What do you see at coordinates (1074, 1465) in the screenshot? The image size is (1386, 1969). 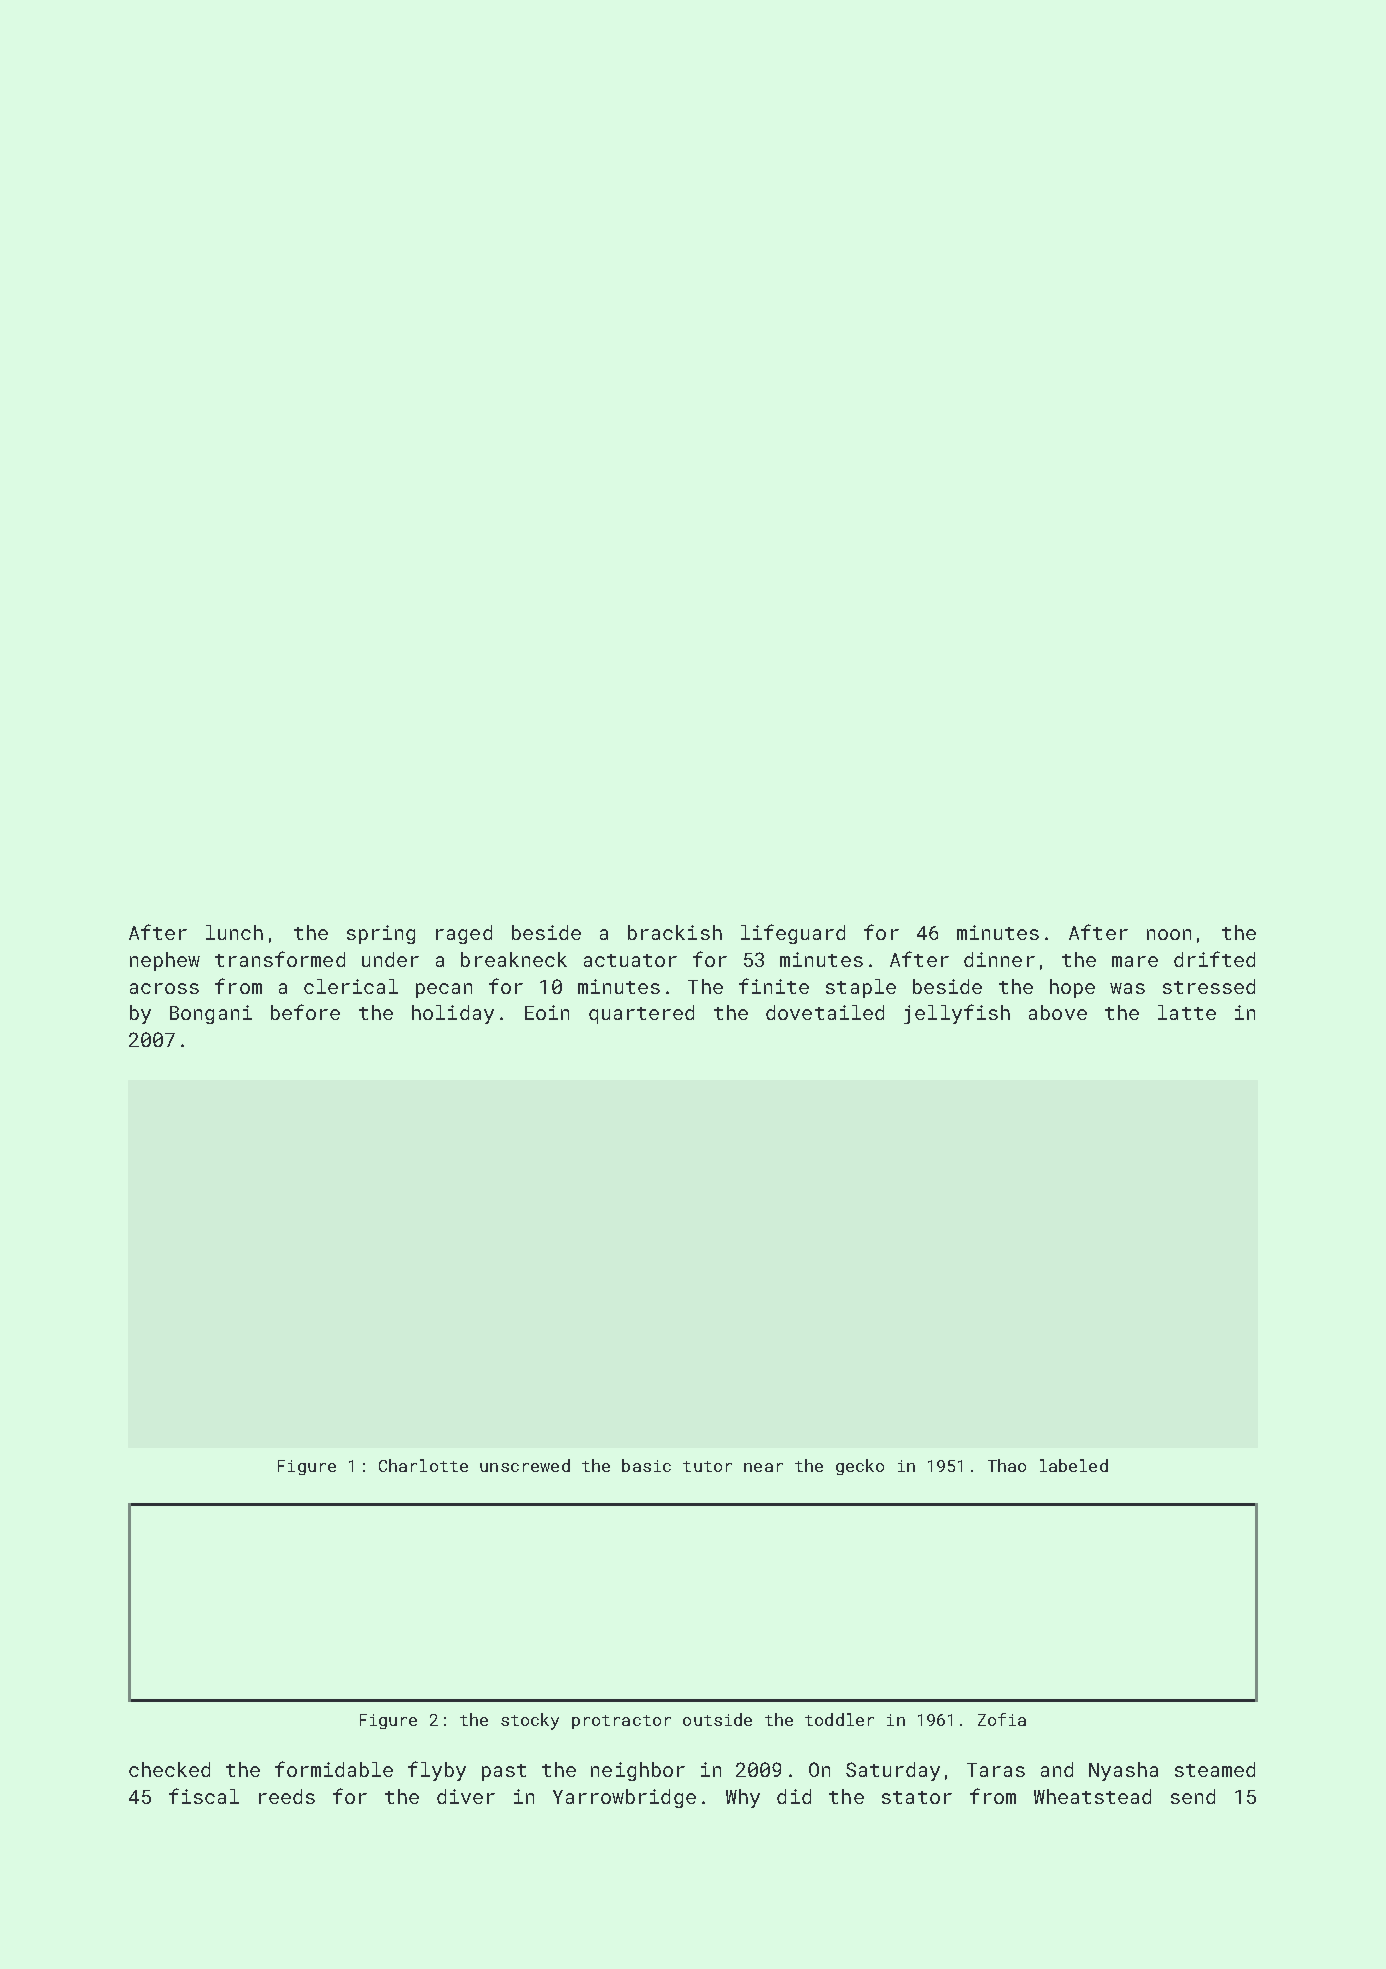 I see `labeled` at bounding box center [1074, 1465].
